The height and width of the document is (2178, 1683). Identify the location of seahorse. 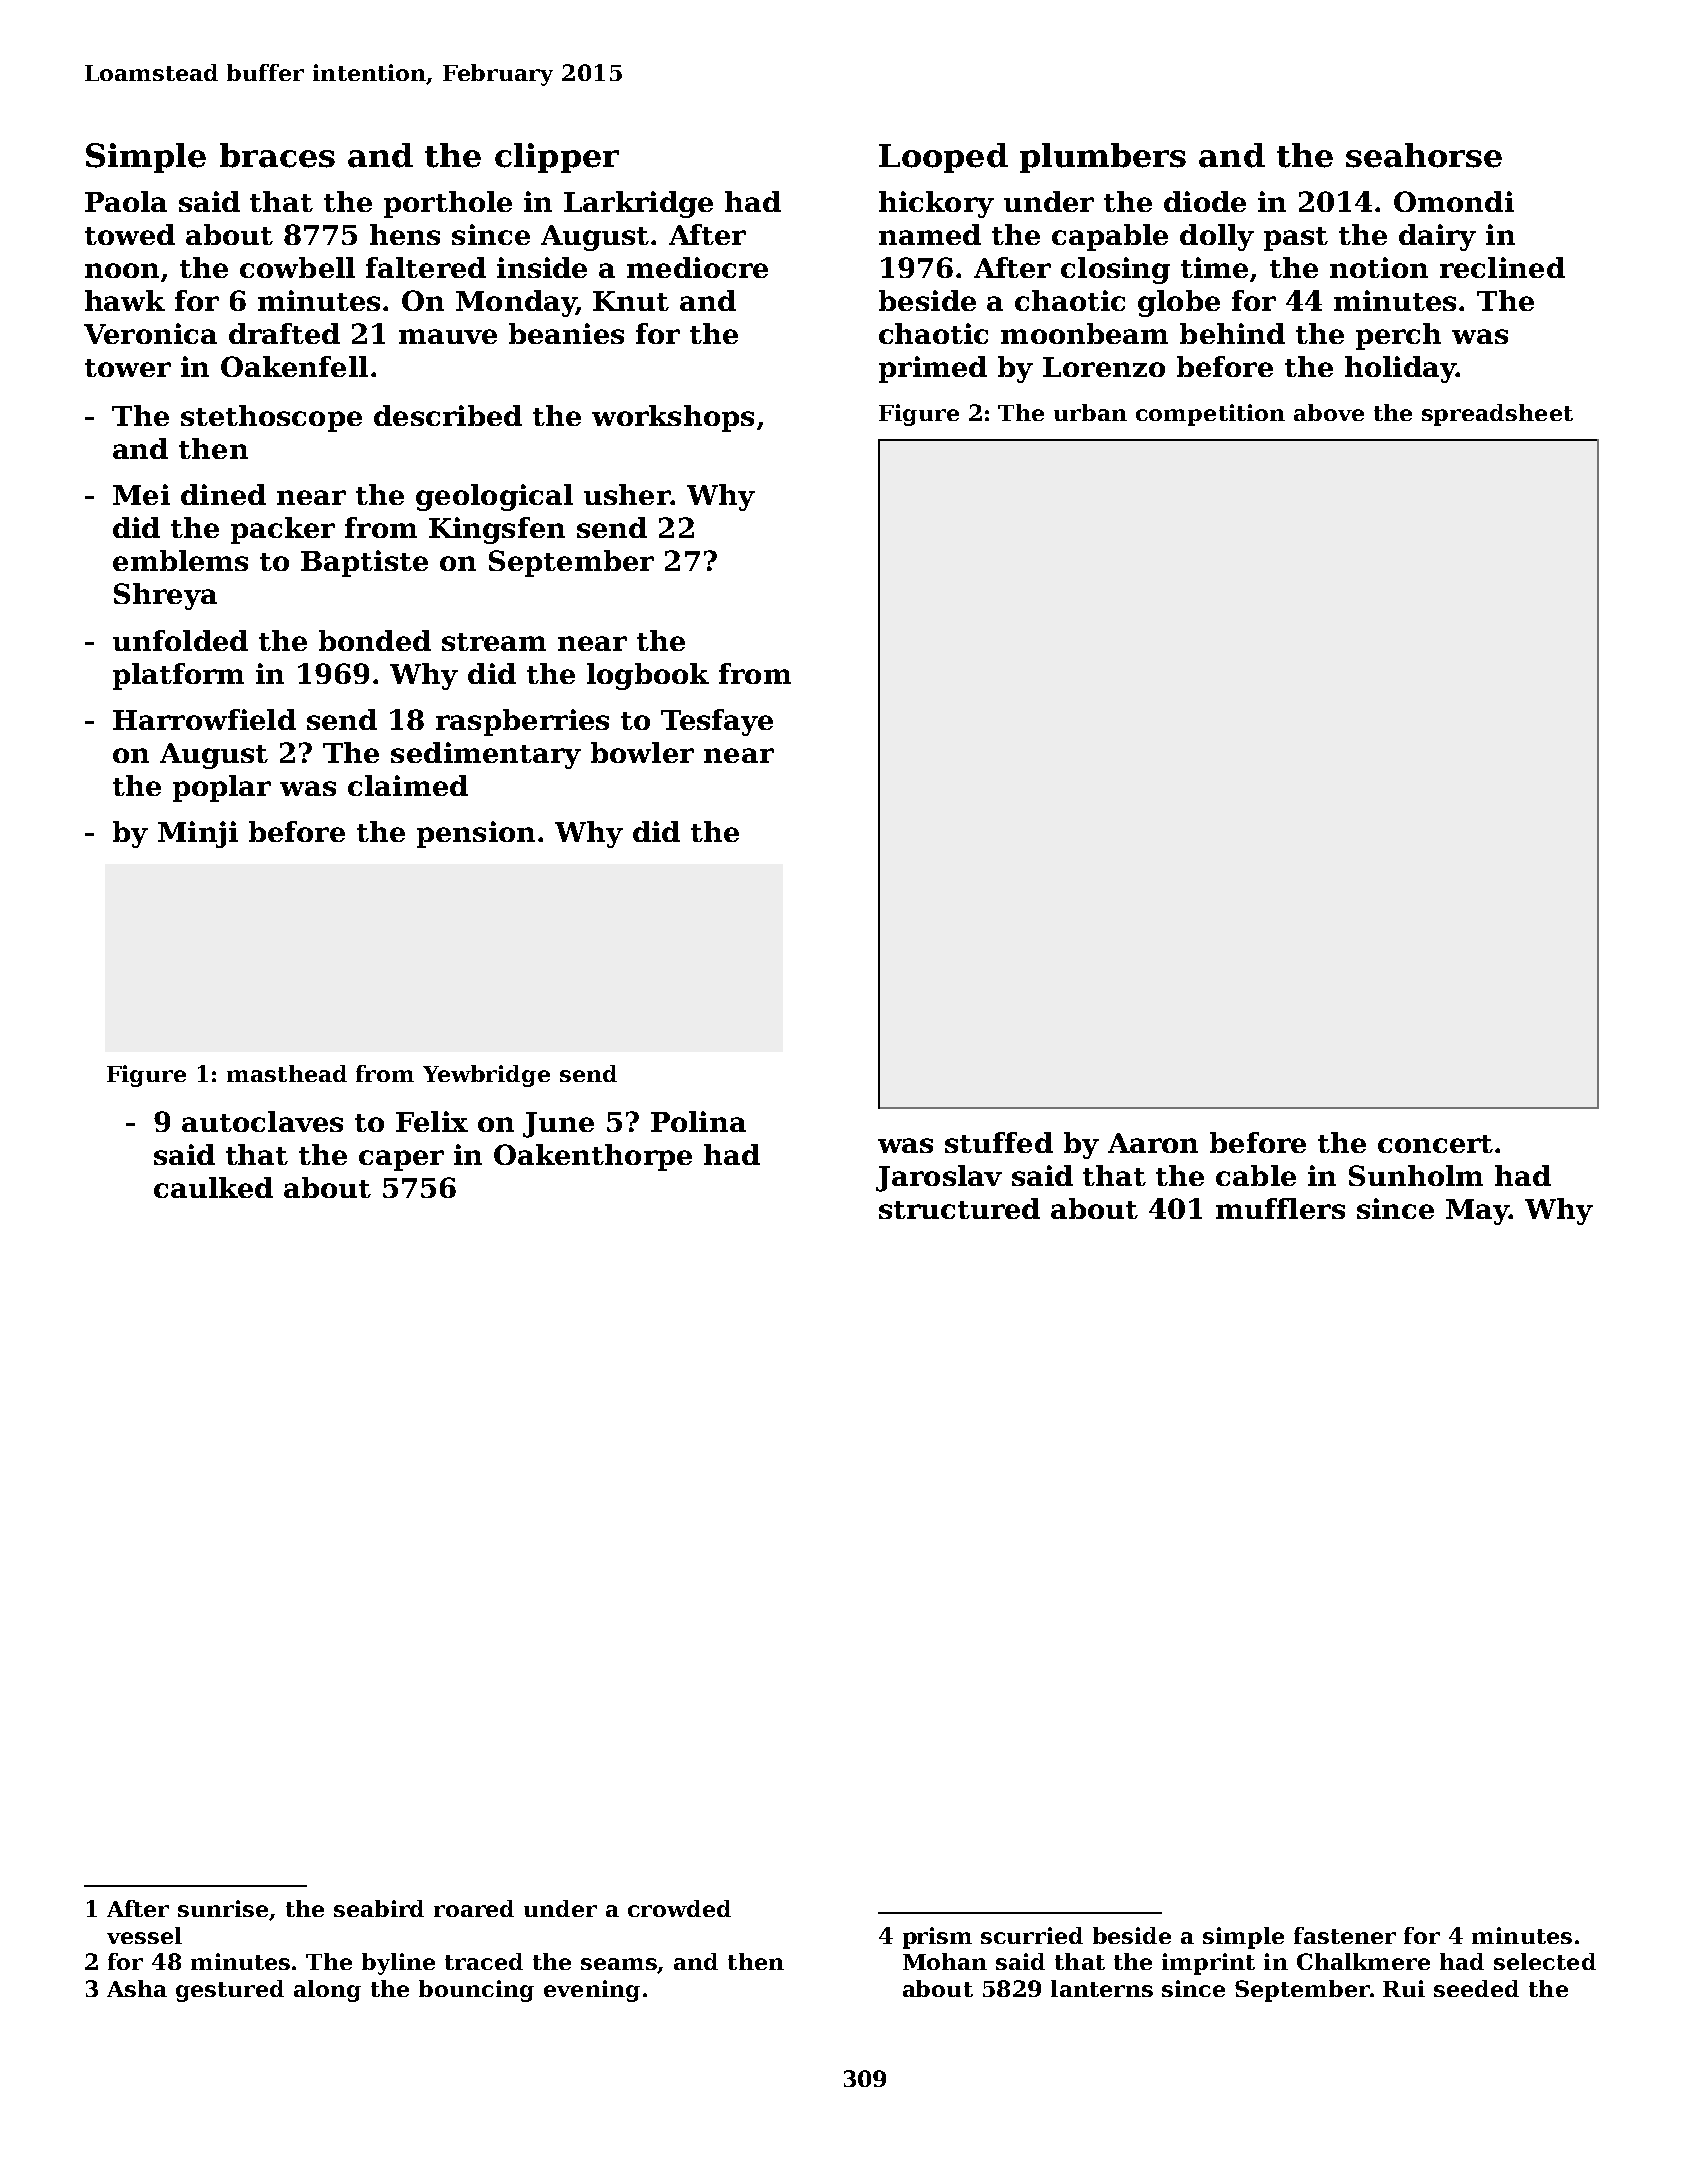
(1424, 155).
